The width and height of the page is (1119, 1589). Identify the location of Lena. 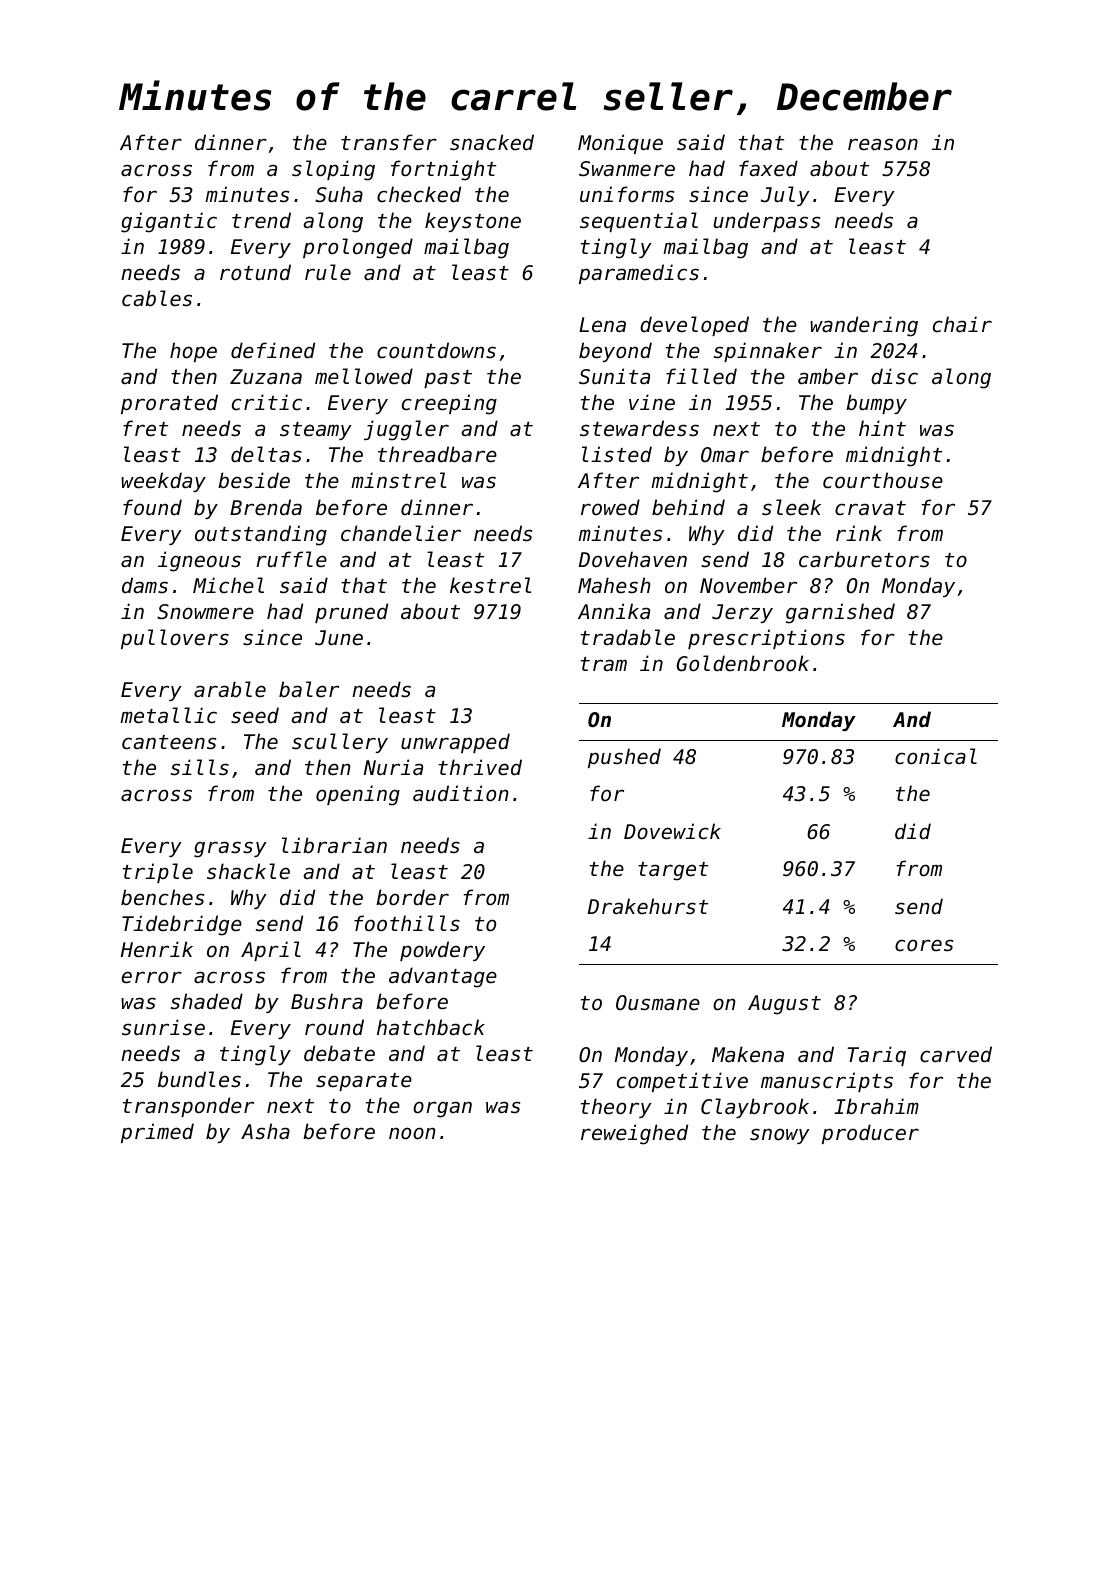
(602, 325).
